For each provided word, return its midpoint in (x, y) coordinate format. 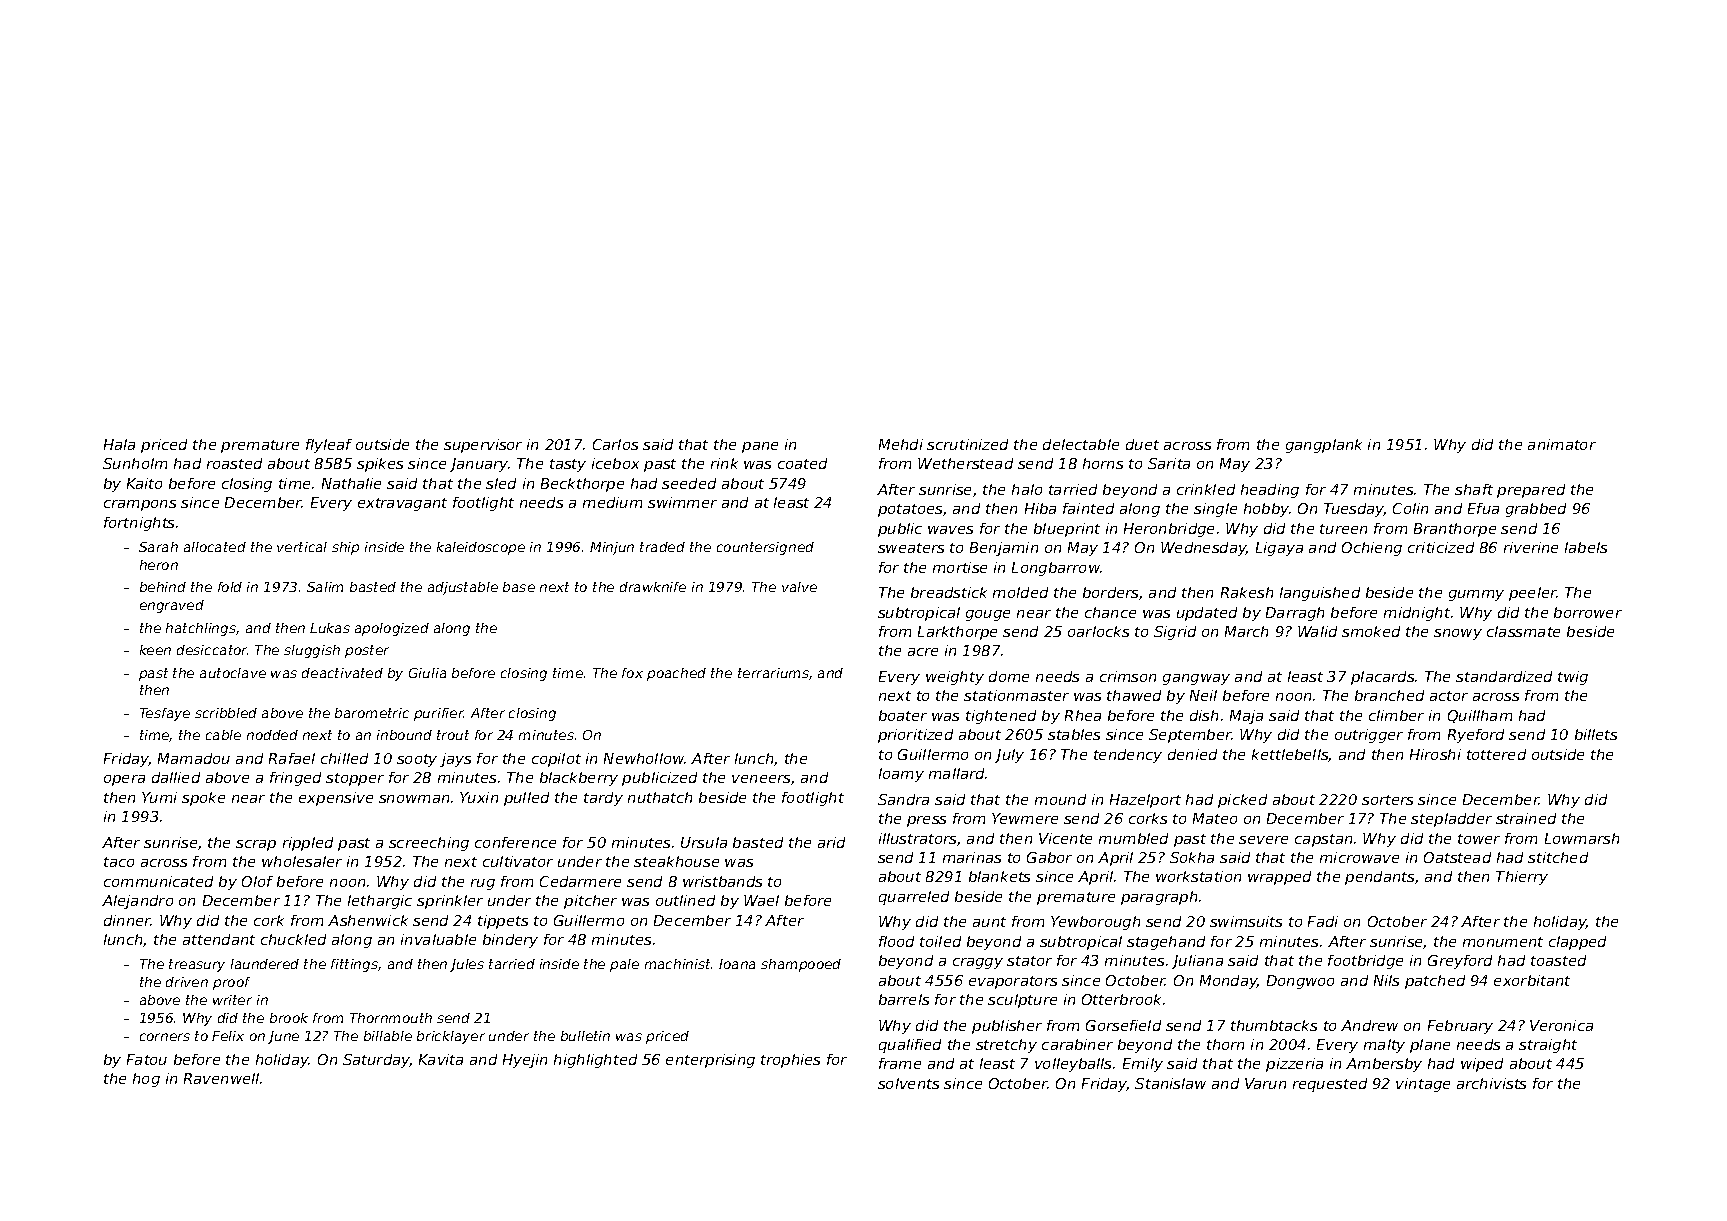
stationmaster (1016, 695)
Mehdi (901, 444)
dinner (127, 920)
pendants (1379, 878)
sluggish (312, 651)
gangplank (1324, 446)
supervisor (483, 446)
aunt (989, 922)
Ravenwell (221, 1078)
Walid (1317, 631)
